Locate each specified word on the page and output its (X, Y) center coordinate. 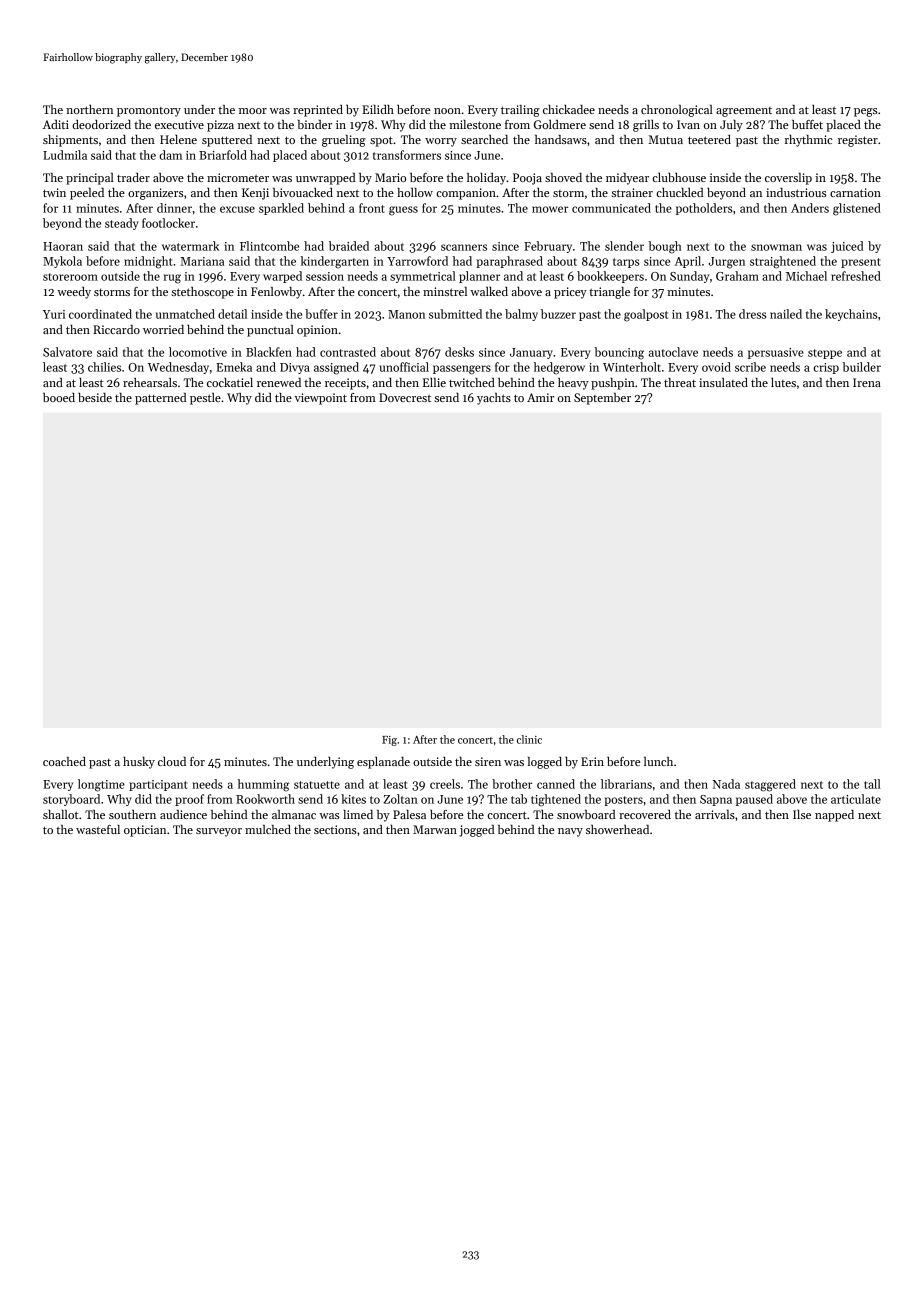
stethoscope (202, 293)
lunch (658, 761)
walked (489, 291)
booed (59, 397)
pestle (205, 399)
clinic (529, 739)
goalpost (646, 315)
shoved (563, 177)
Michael (806, 276)
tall (872, 784)
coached (64, 761)
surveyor (219, 832)
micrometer (238, 177)
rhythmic (809, 141)
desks (459, 352)
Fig (389, 741)
